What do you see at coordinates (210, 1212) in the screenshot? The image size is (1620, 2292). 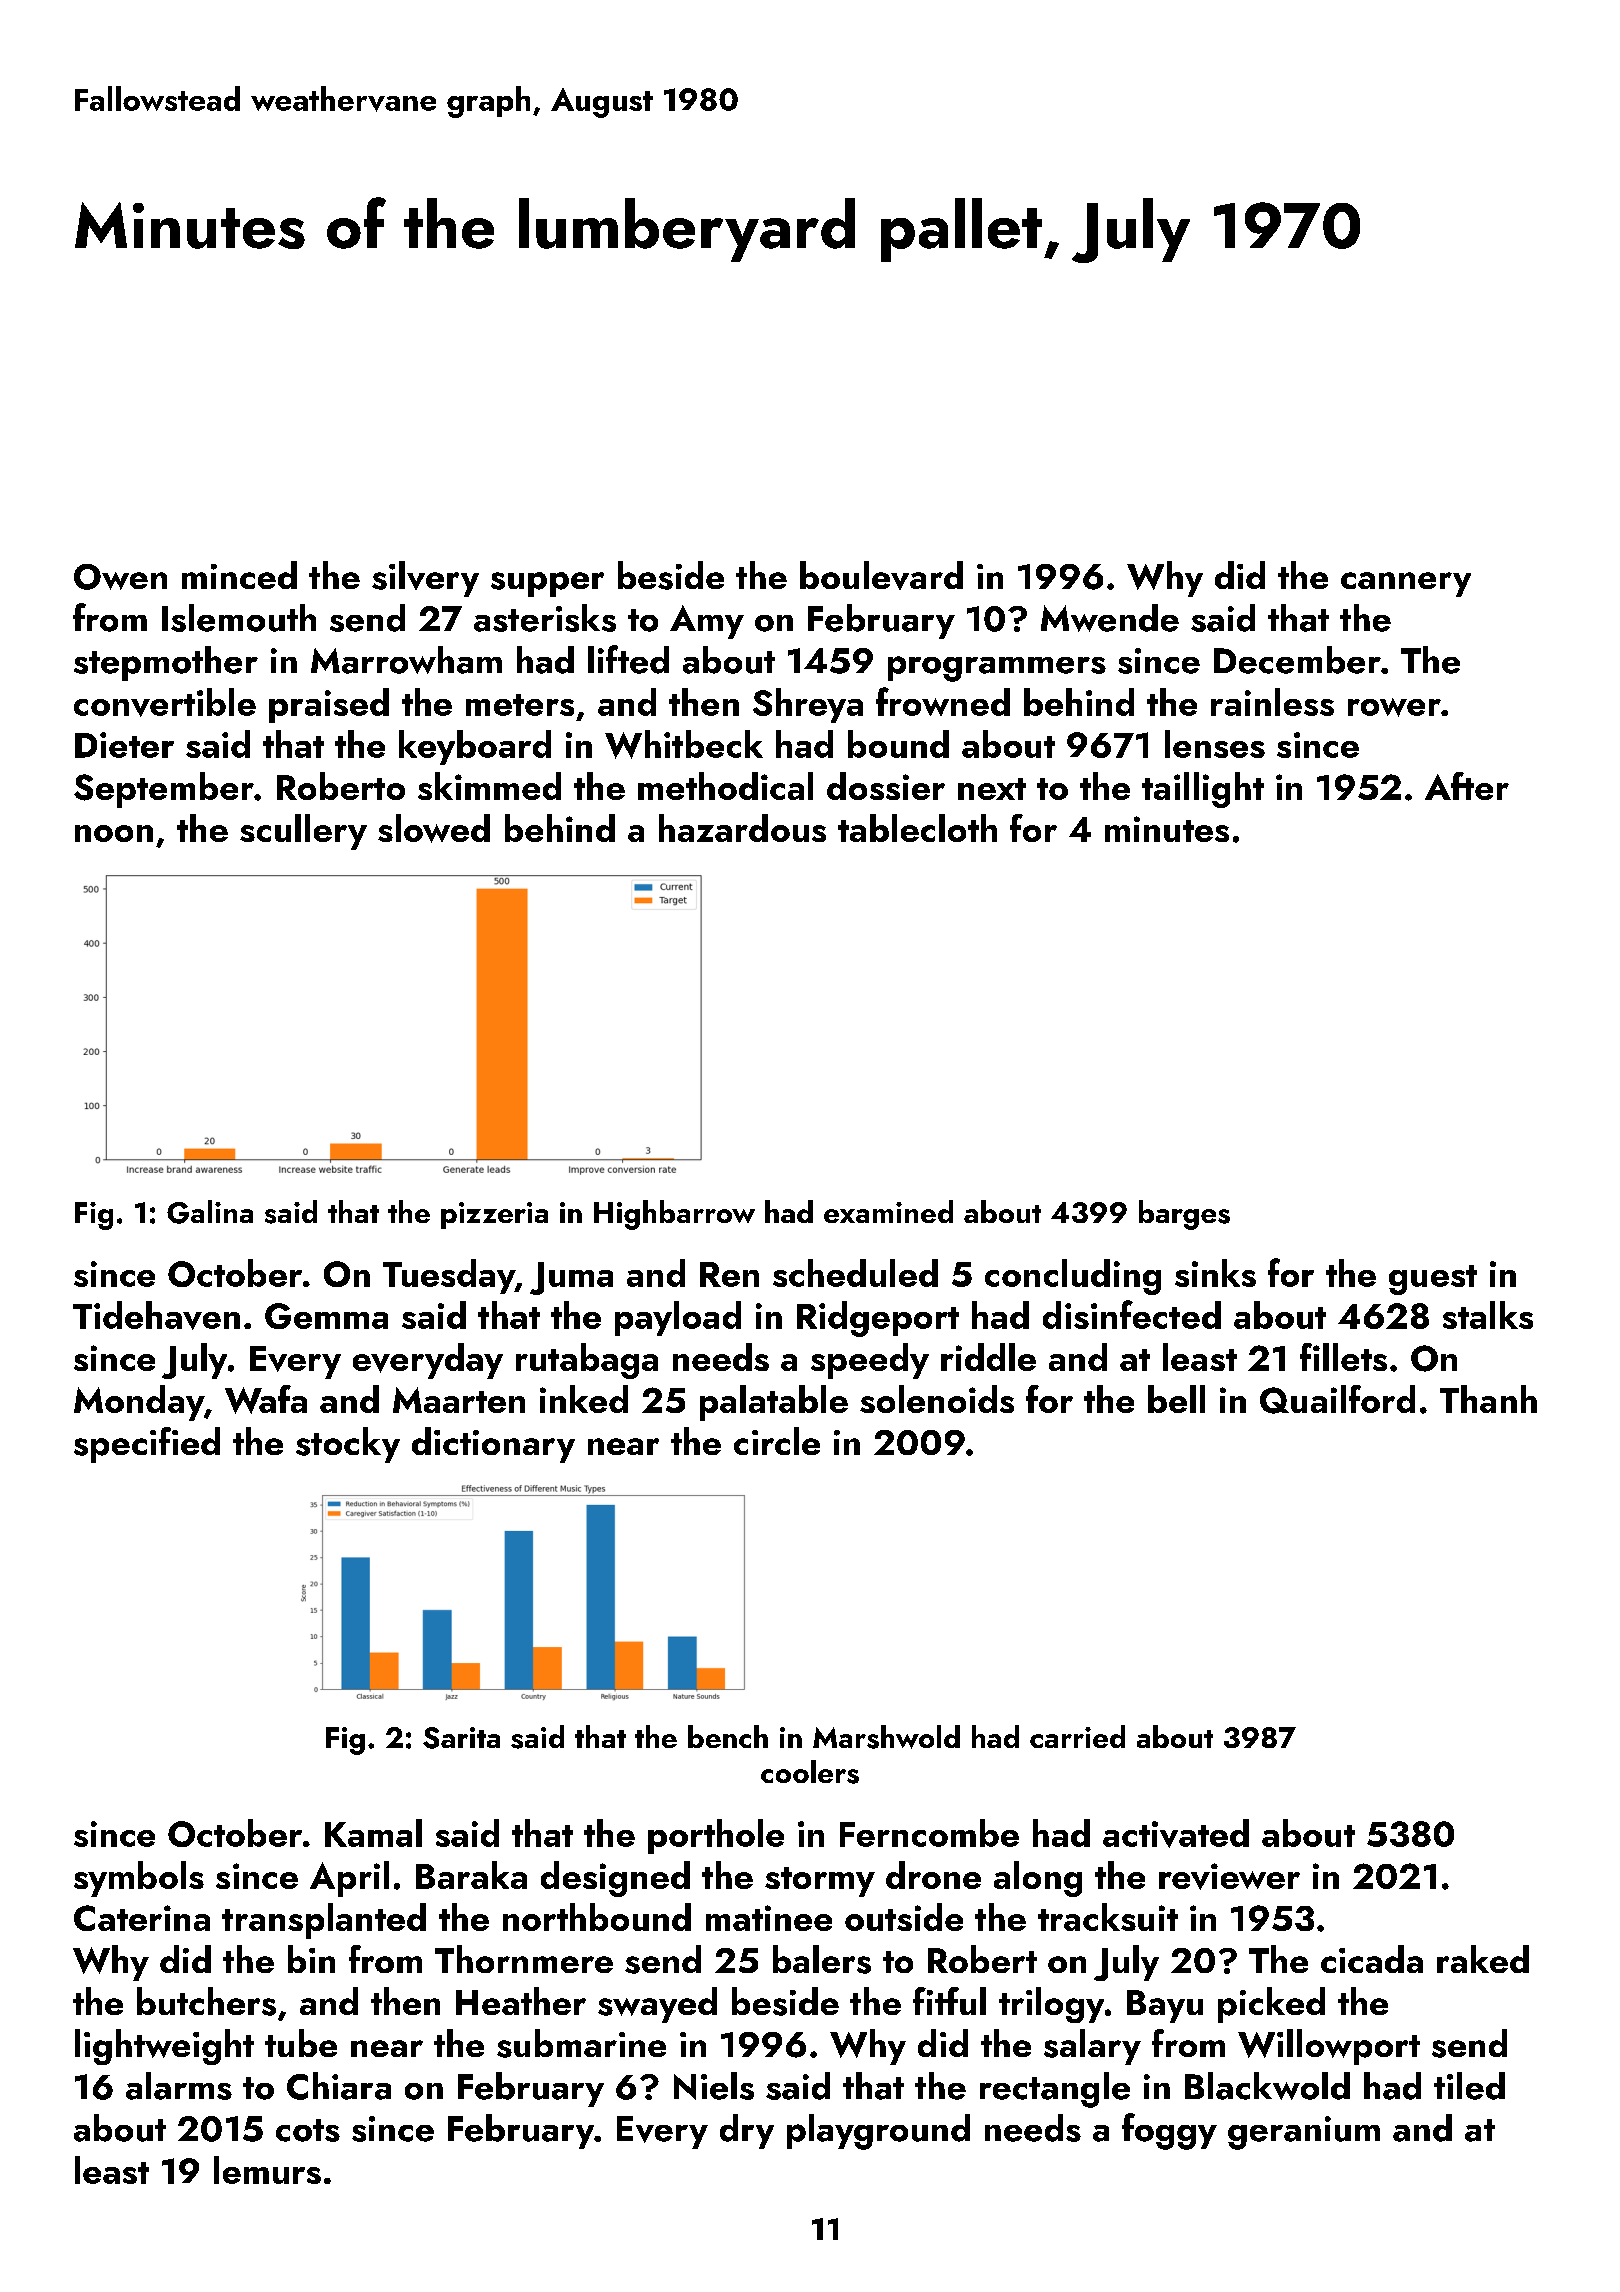 I see `Galina` at bounding box center [210, 1212].
